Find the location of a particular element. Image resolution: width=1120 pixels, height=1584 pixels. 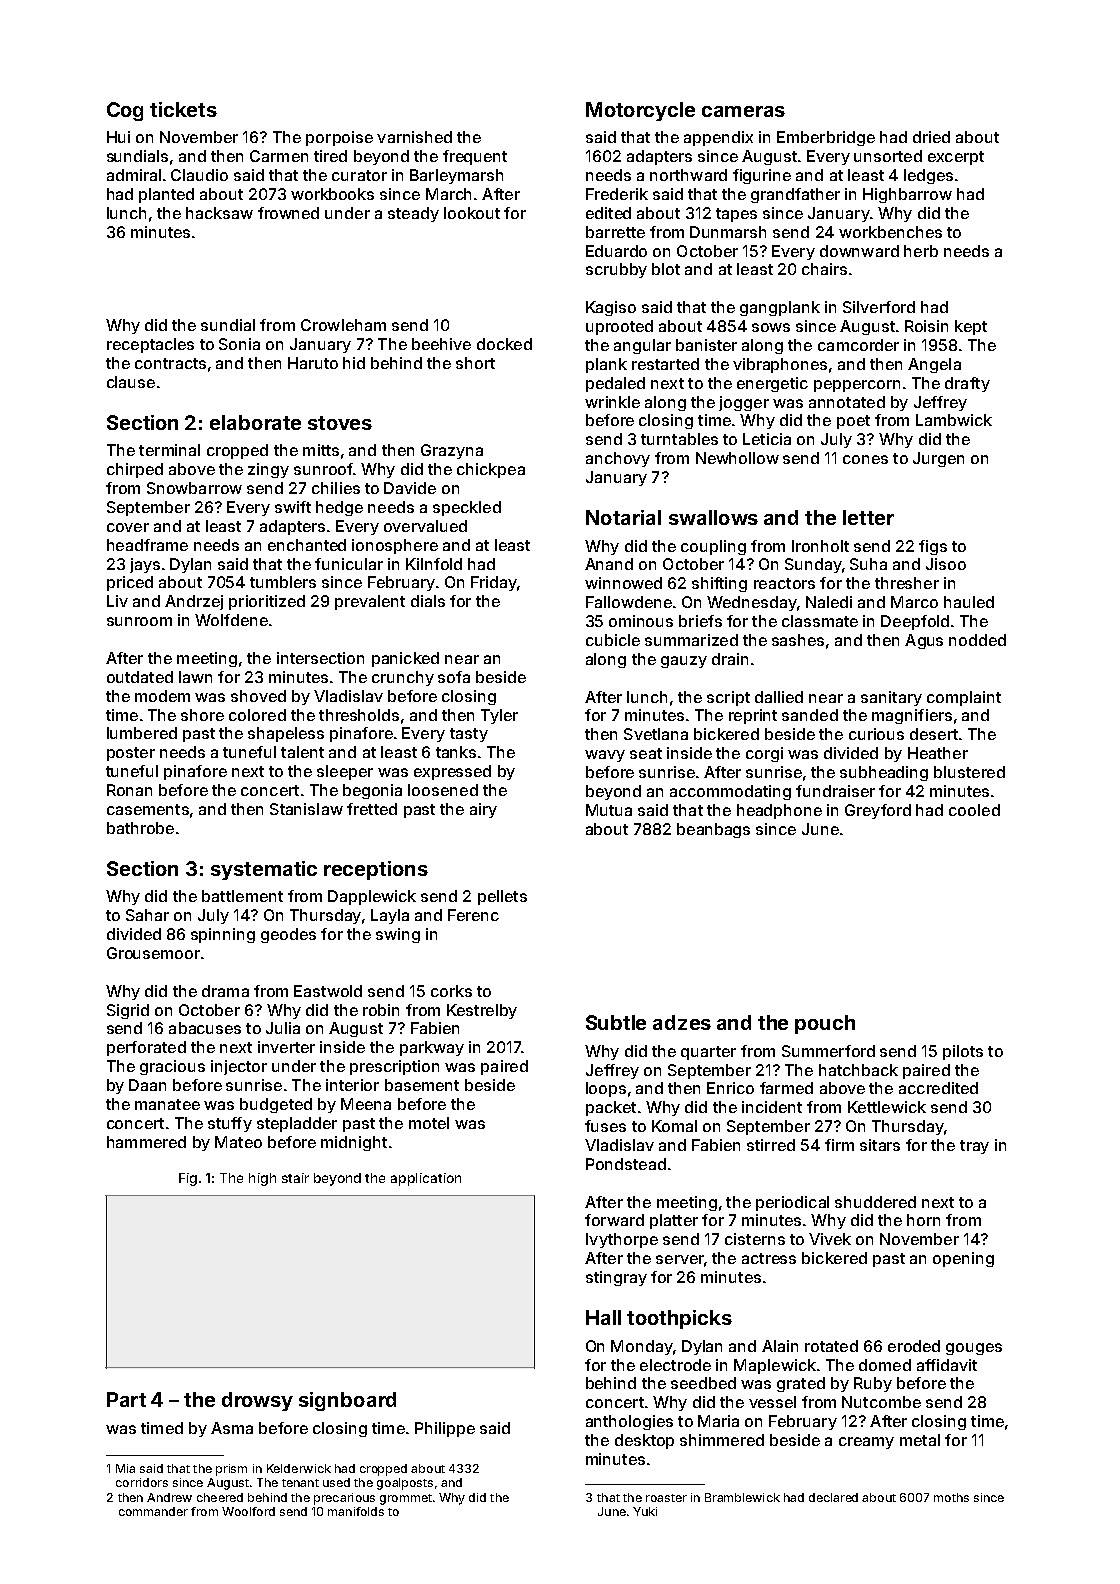

Part is located at coordinates (126, 1399).
